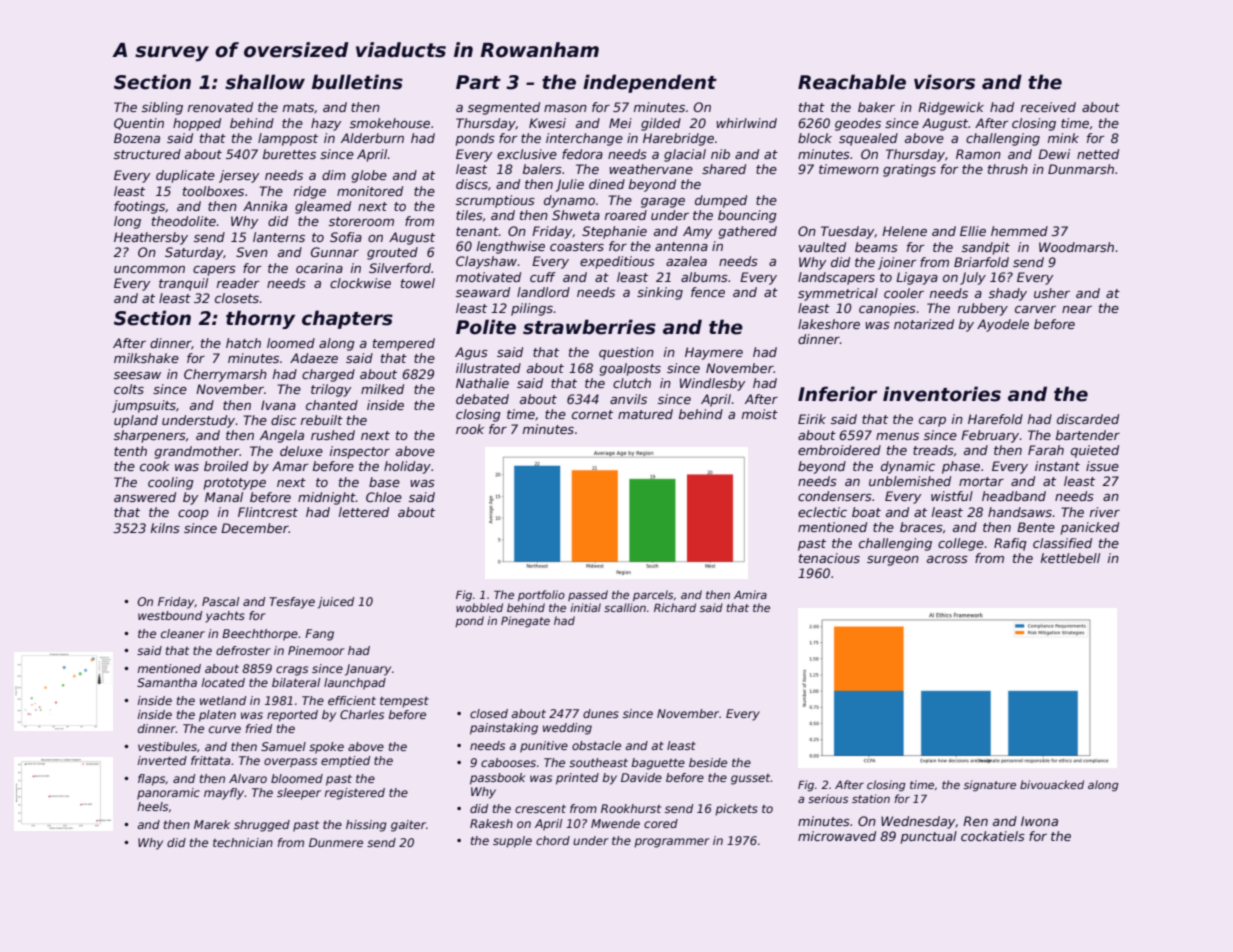  Describe the element at coordinates (185, 176) in the screenshot. I see `duplicate` at that location.
